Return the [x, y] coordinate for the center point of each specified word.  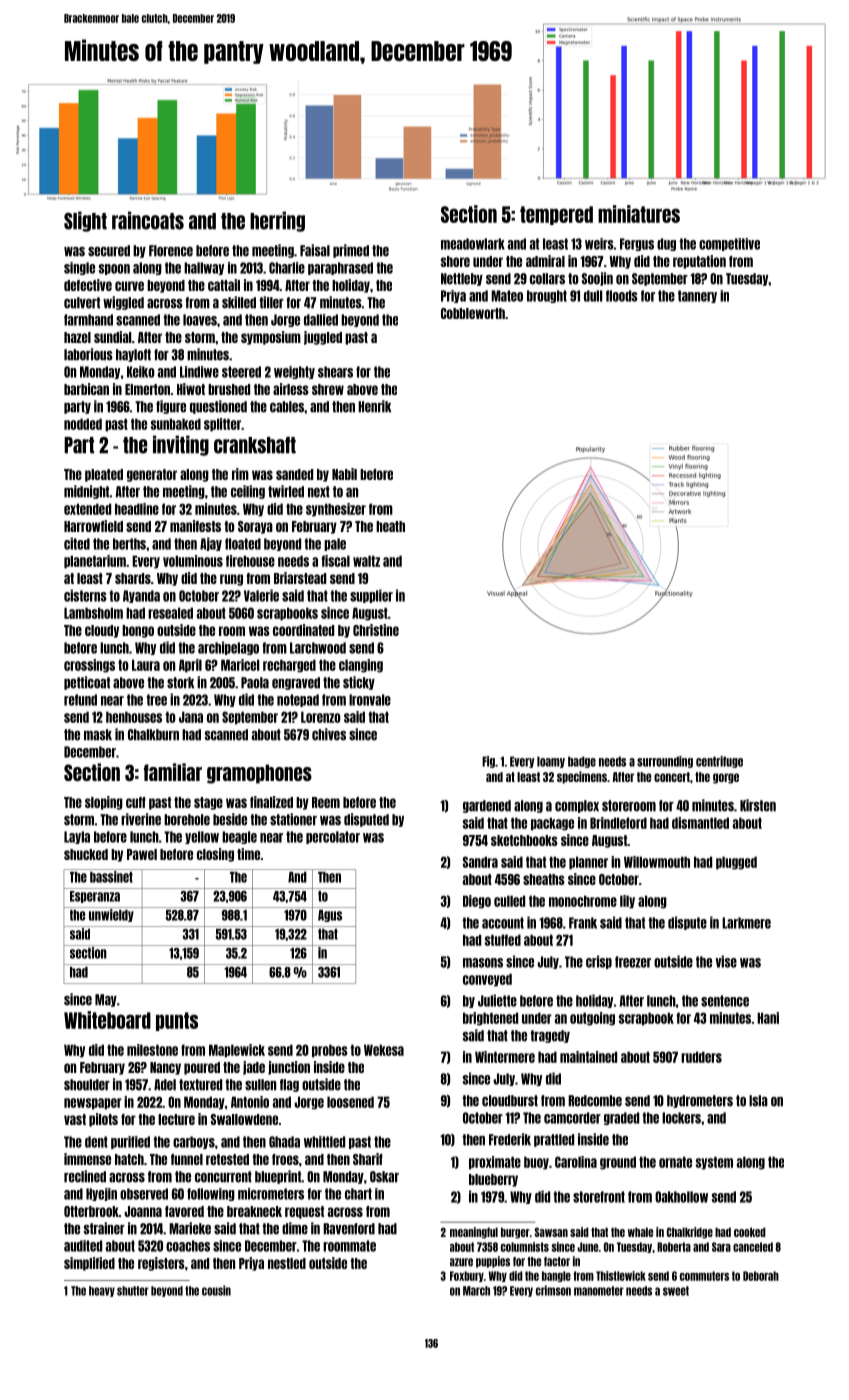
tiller [271, 302]
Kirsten [758, 805]
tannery [697, 296]
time [248, 854]
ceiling [248, 492]
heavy [102, 1291]
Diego [477, 902]
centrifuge [719, 762]
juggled [323, 338]
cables [287, 407]
